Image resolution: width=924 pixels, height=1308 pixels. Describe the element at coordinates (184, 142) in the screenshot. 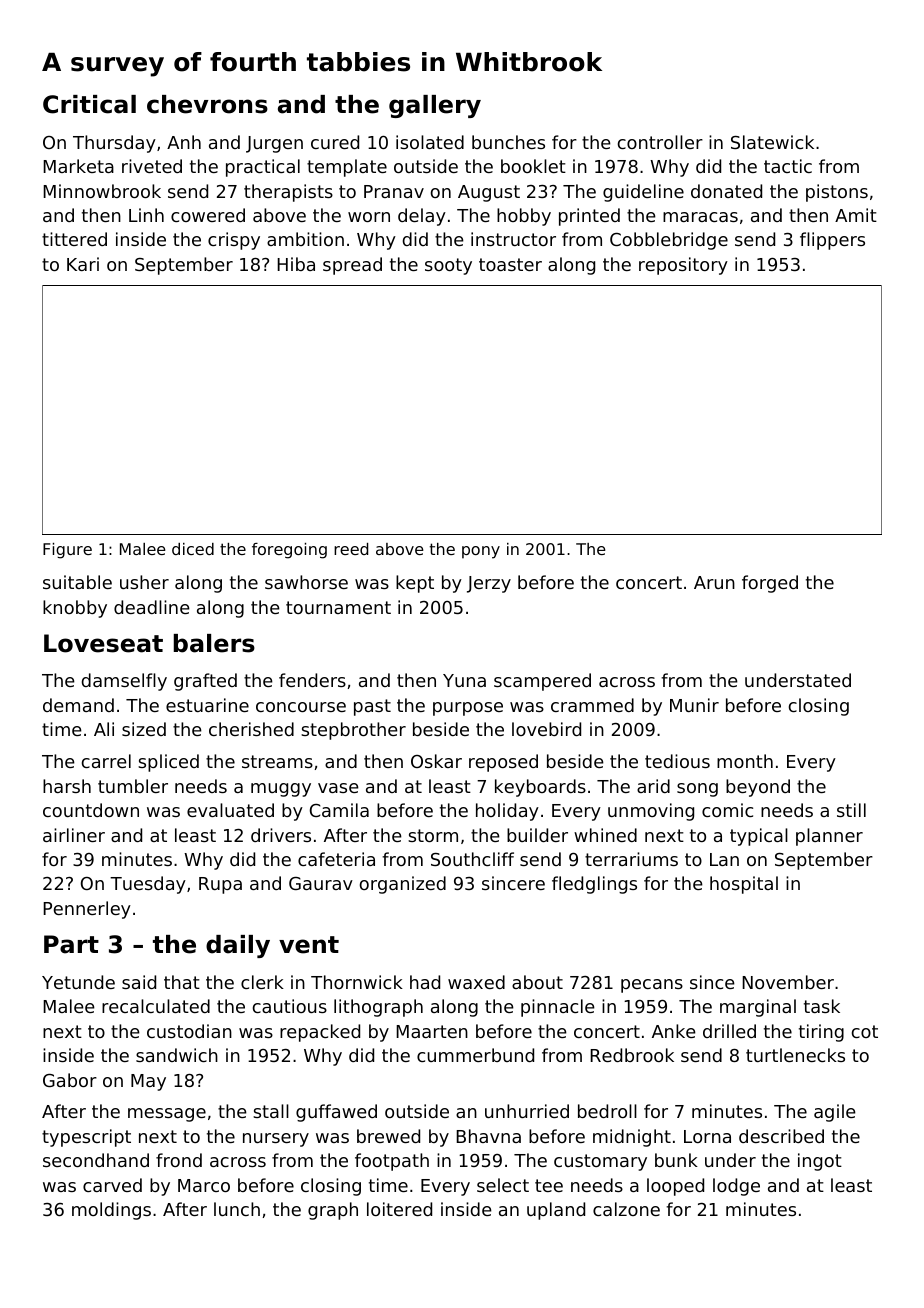

I see `Anh` at that location.
